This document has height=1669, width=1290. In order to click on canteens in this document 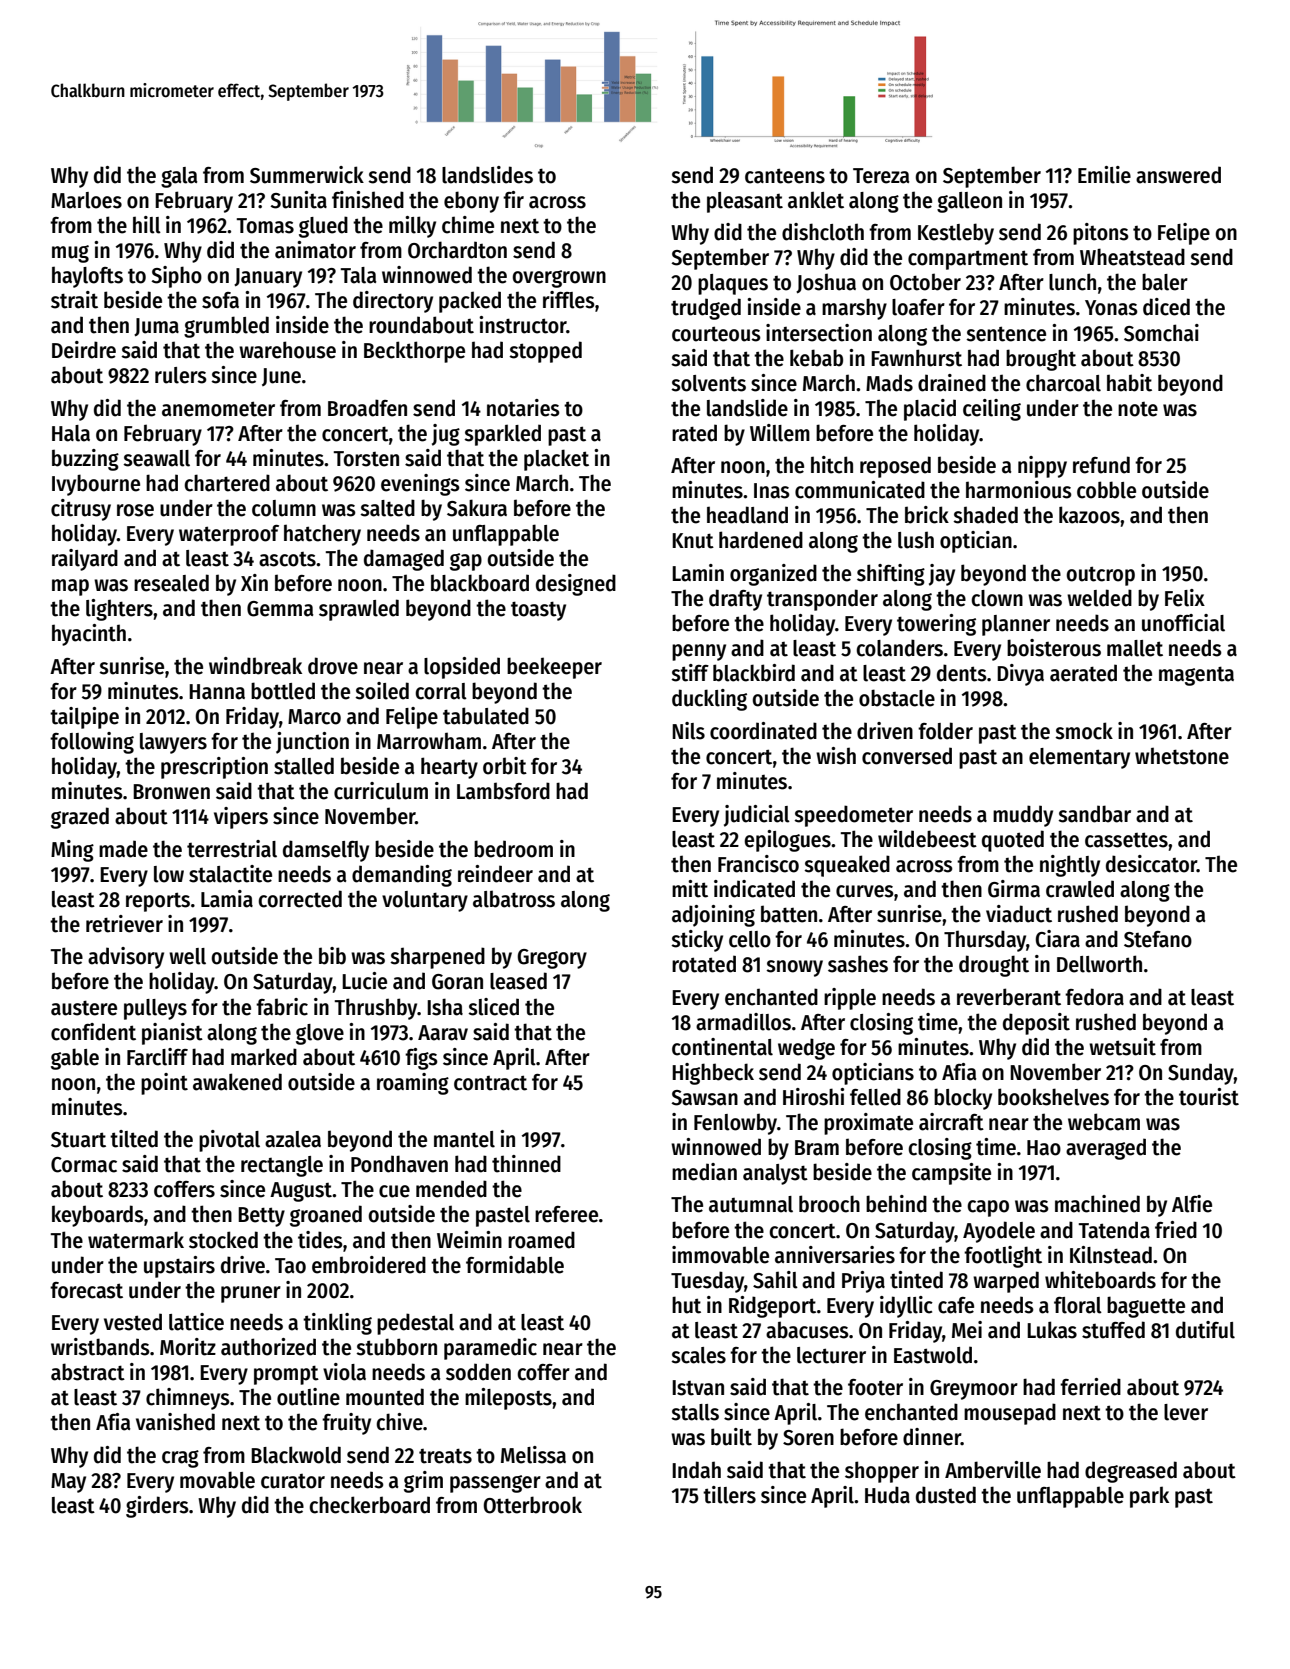, I will do `click(785, 176)`.
